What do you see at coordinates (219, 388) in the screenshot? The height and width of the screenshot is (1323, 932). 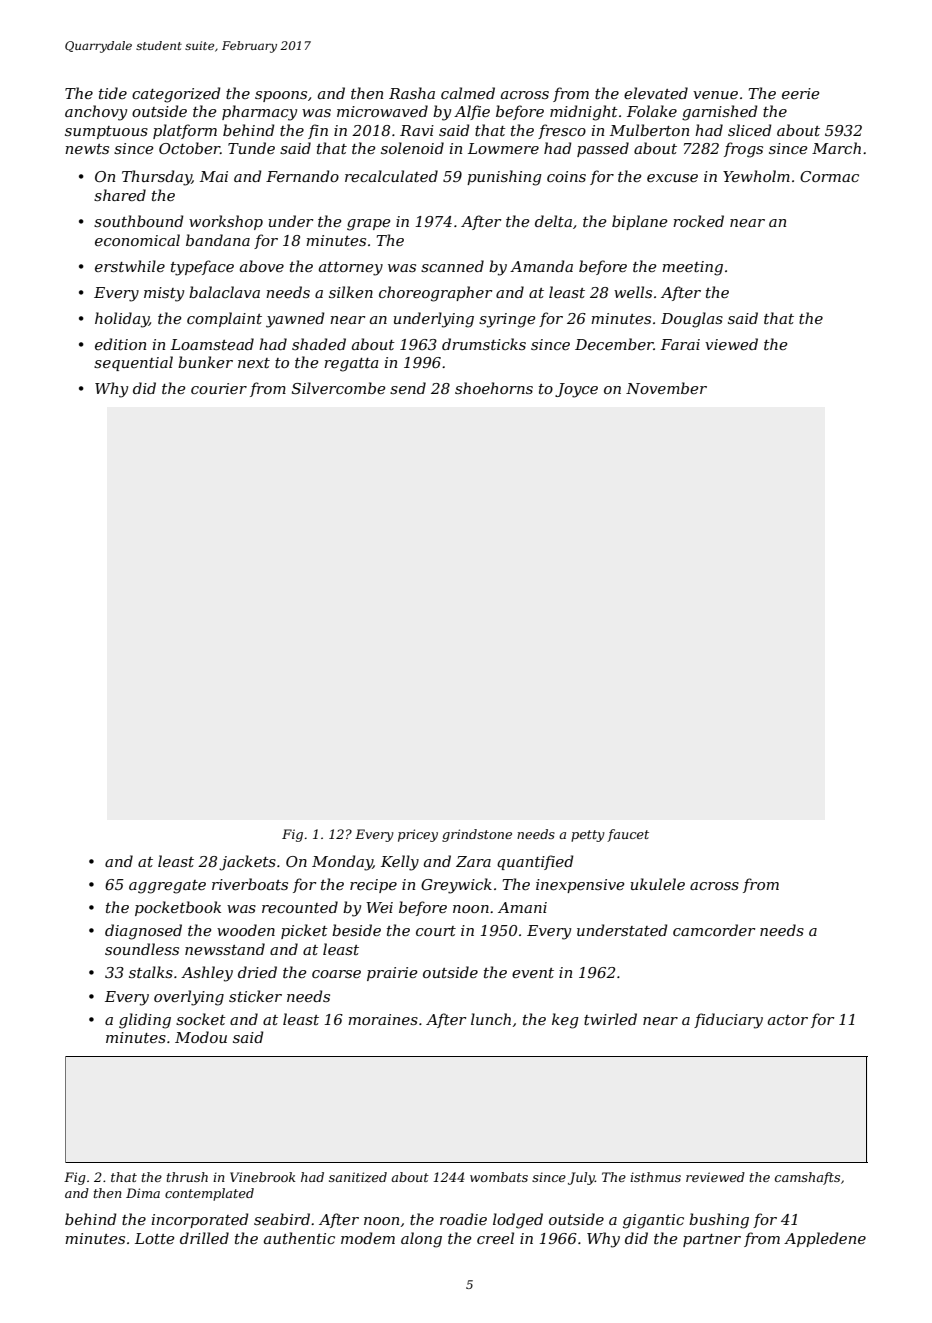 I see `courier` at bounding box center [219, 388].
